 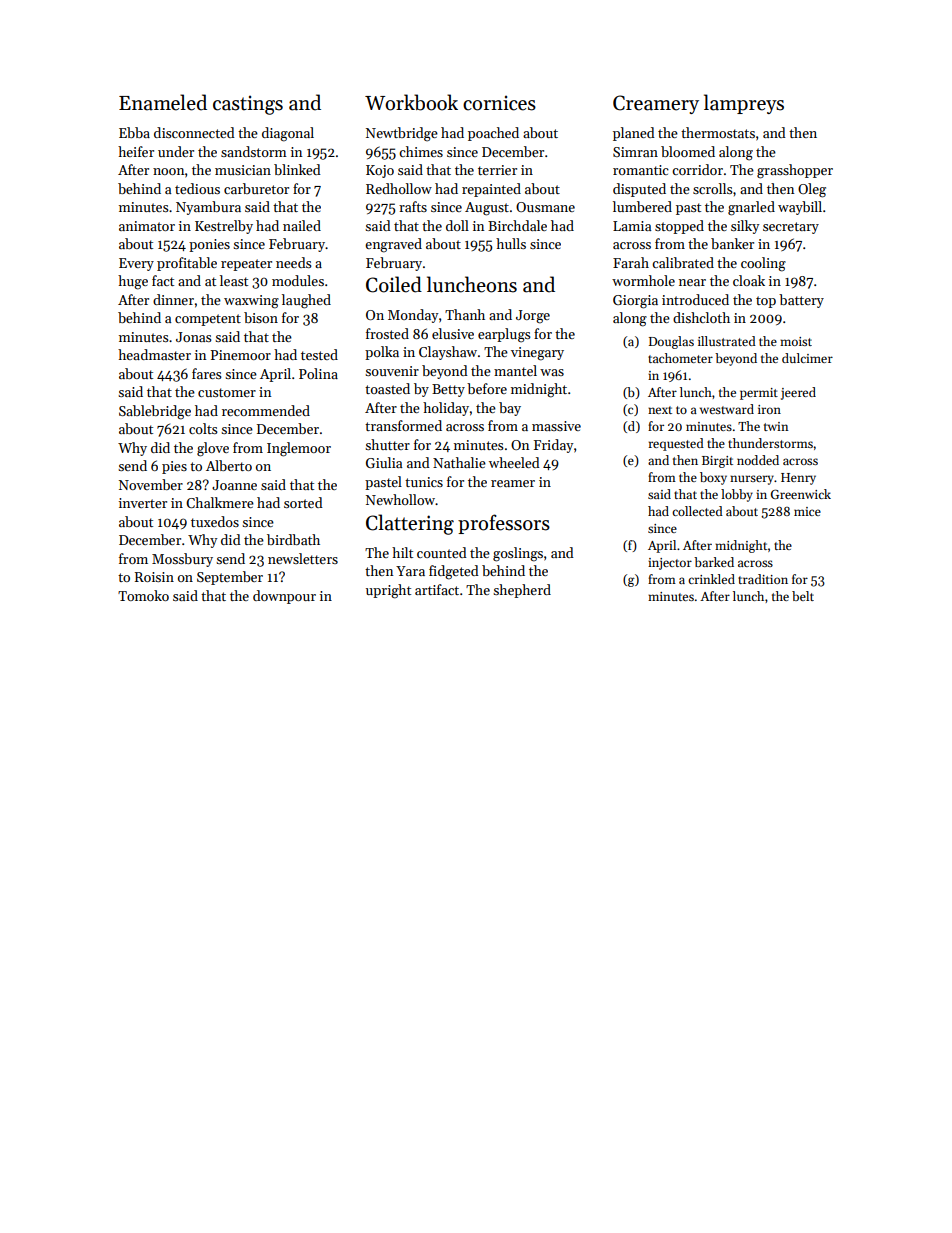 What do you see at coordinates (154, 354) in the document?
I see `headmaster` at bounding box center [154, 354].
